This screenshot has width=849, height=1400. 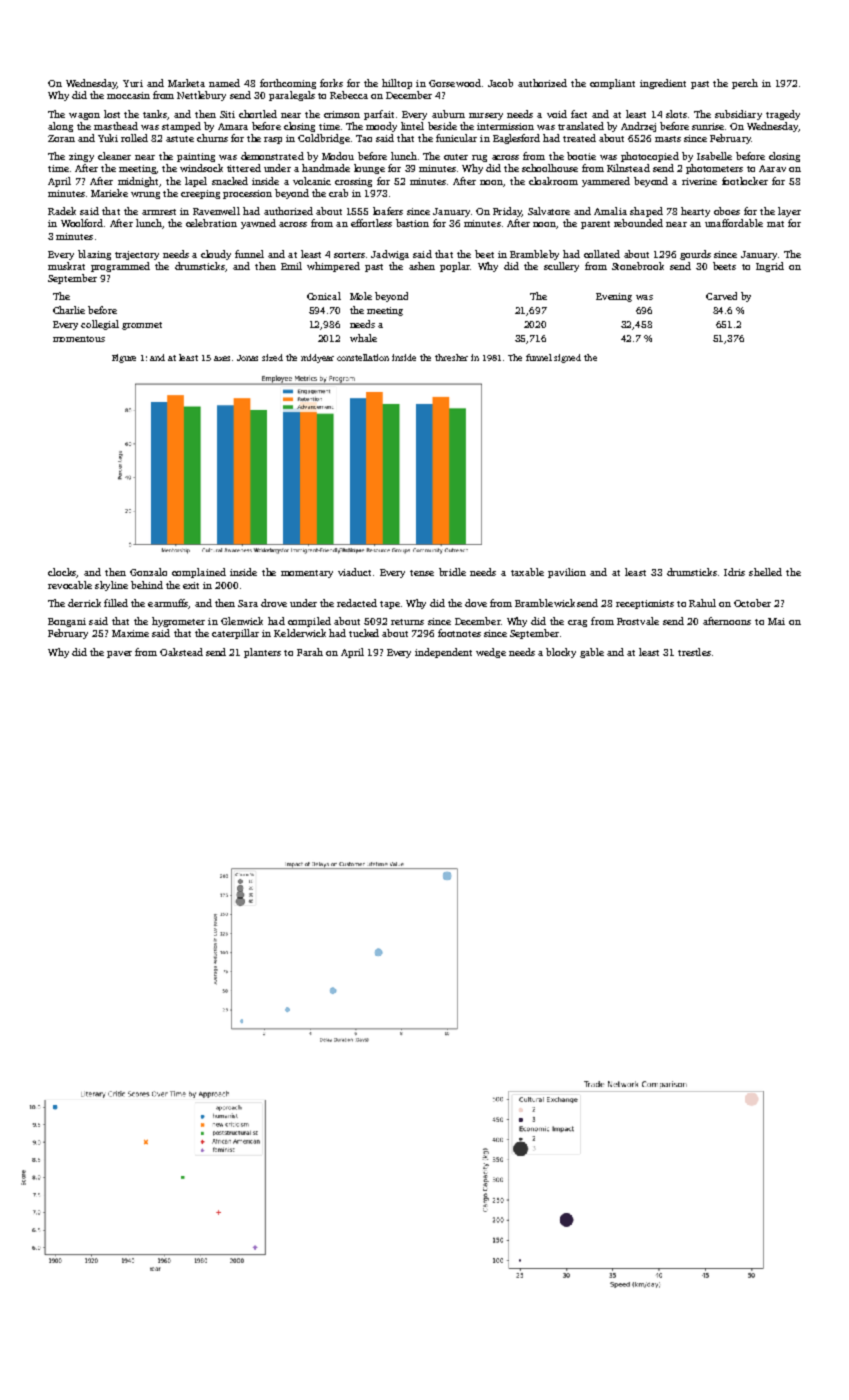 I want to click on thresher, so click(x=451, y=357).
